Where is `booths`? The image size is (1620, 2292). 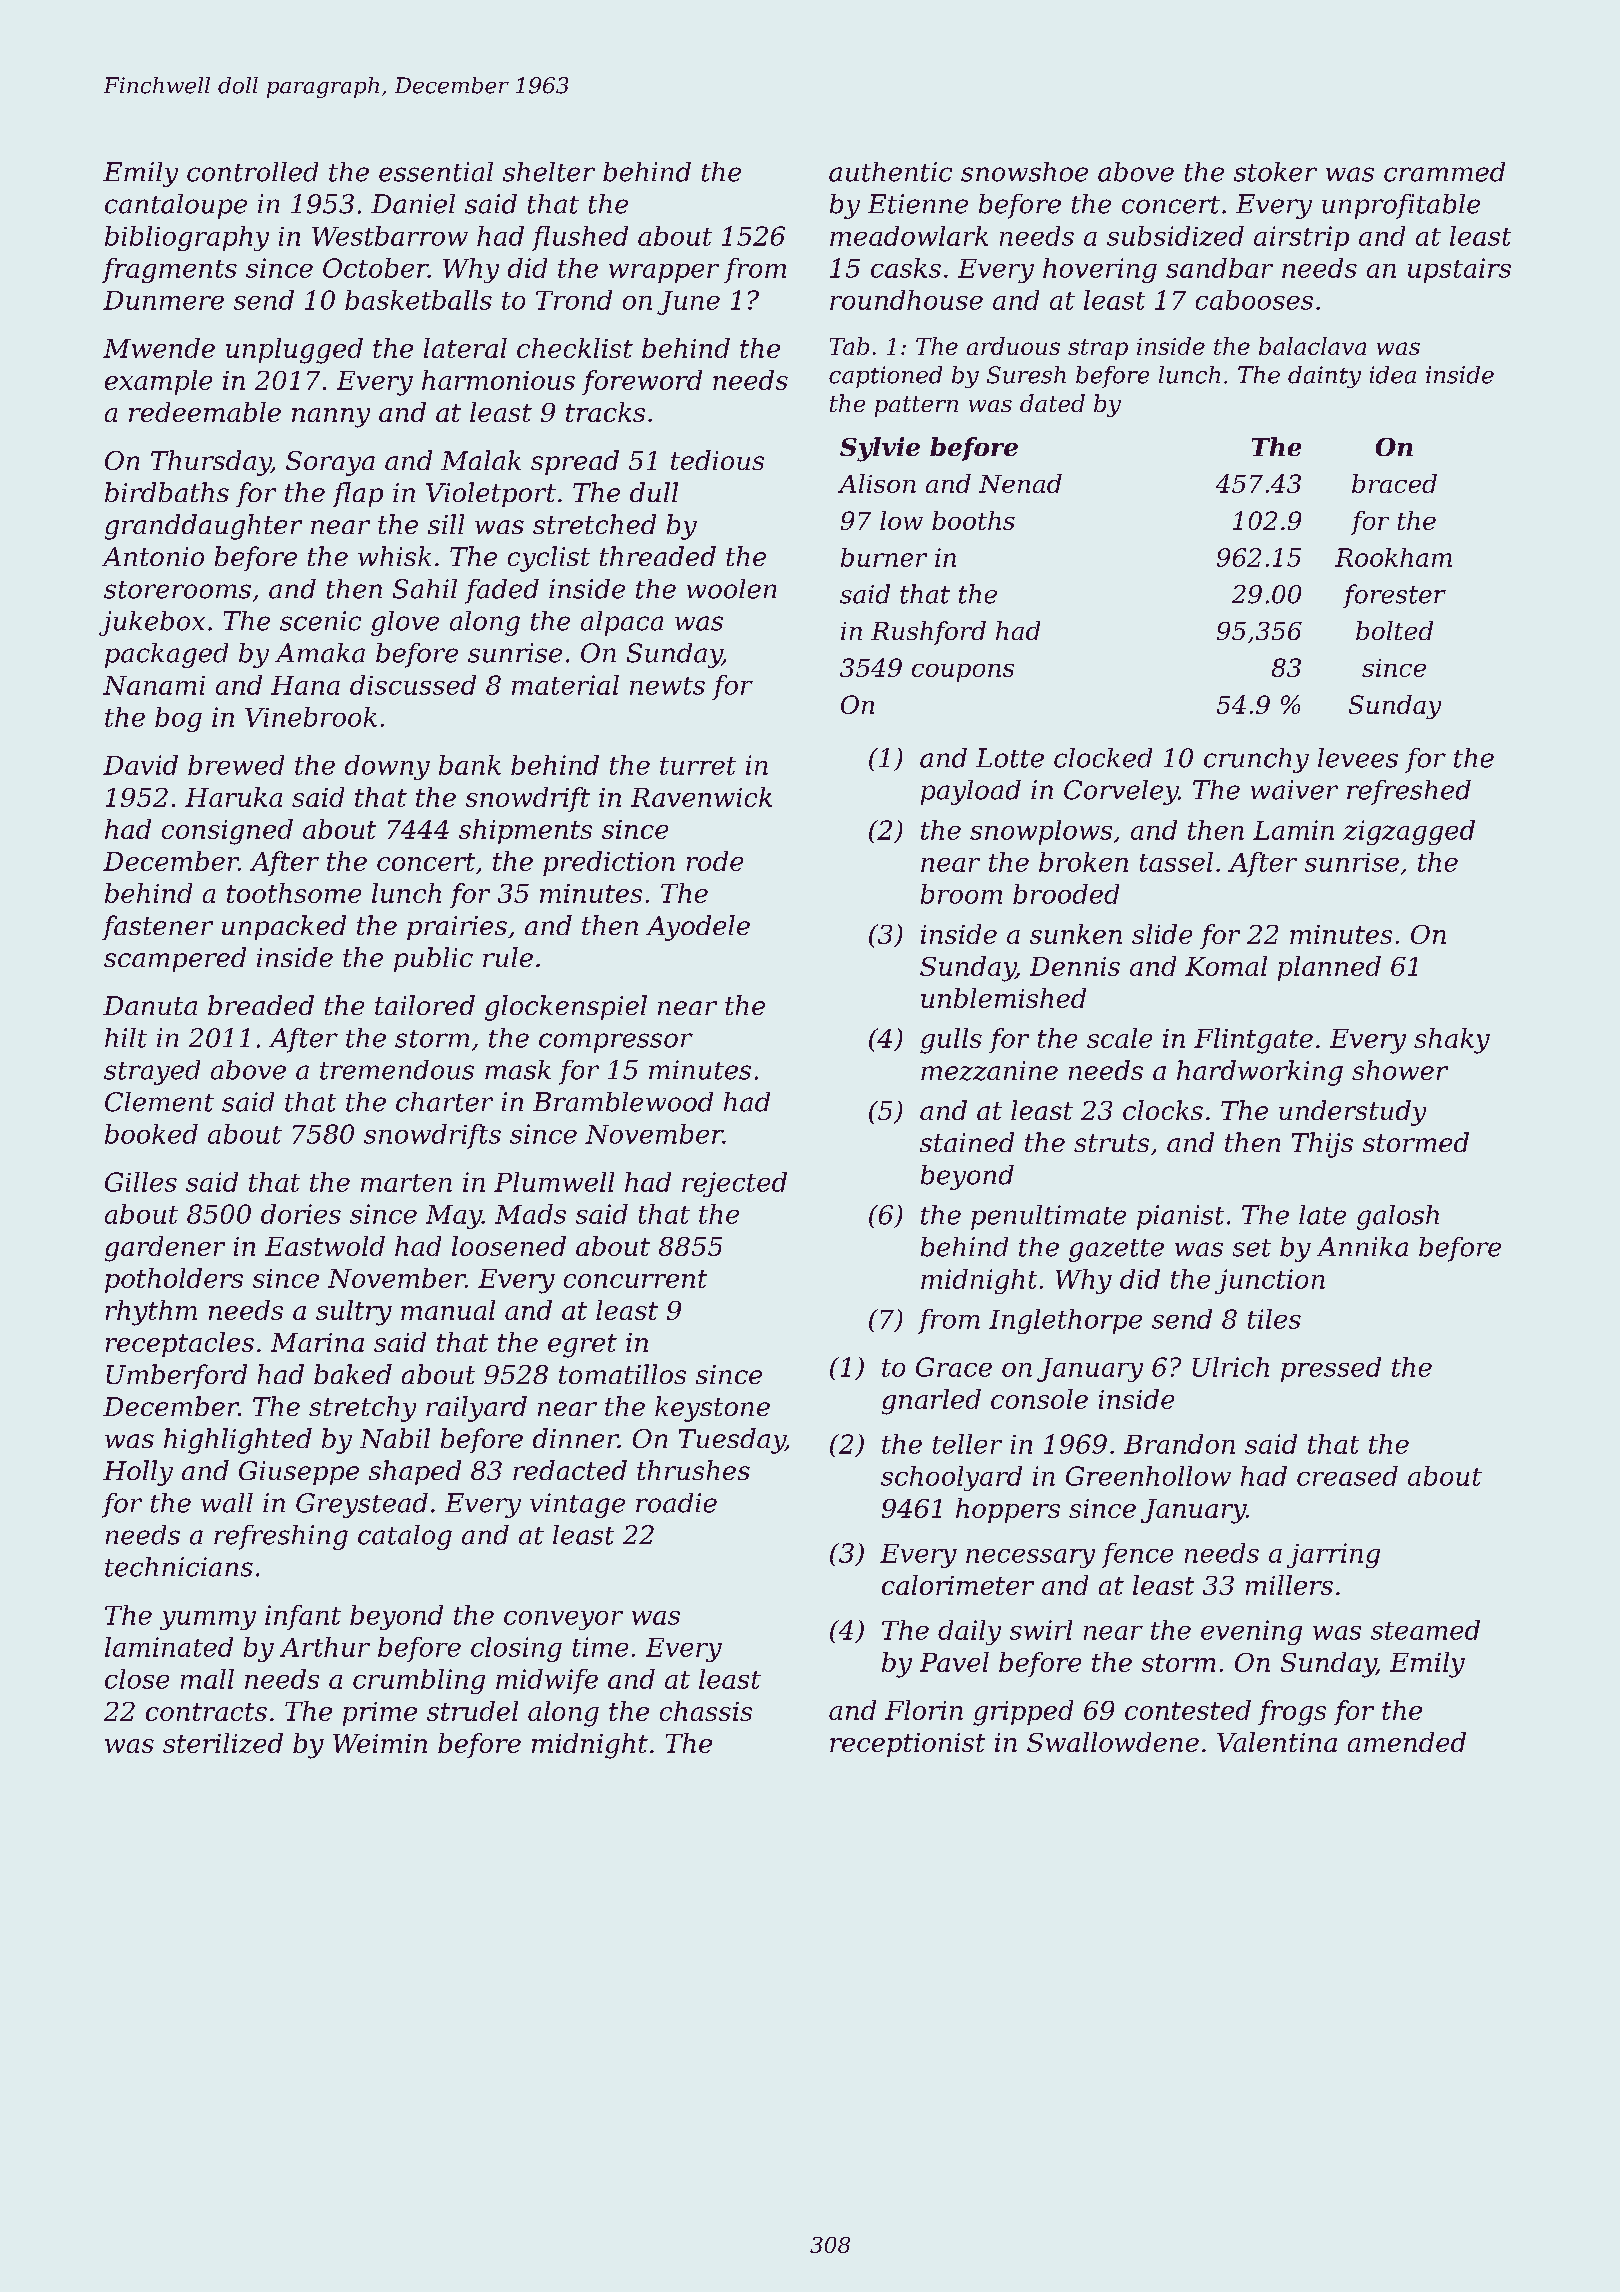 booths is located at coordinates (973, 520).
